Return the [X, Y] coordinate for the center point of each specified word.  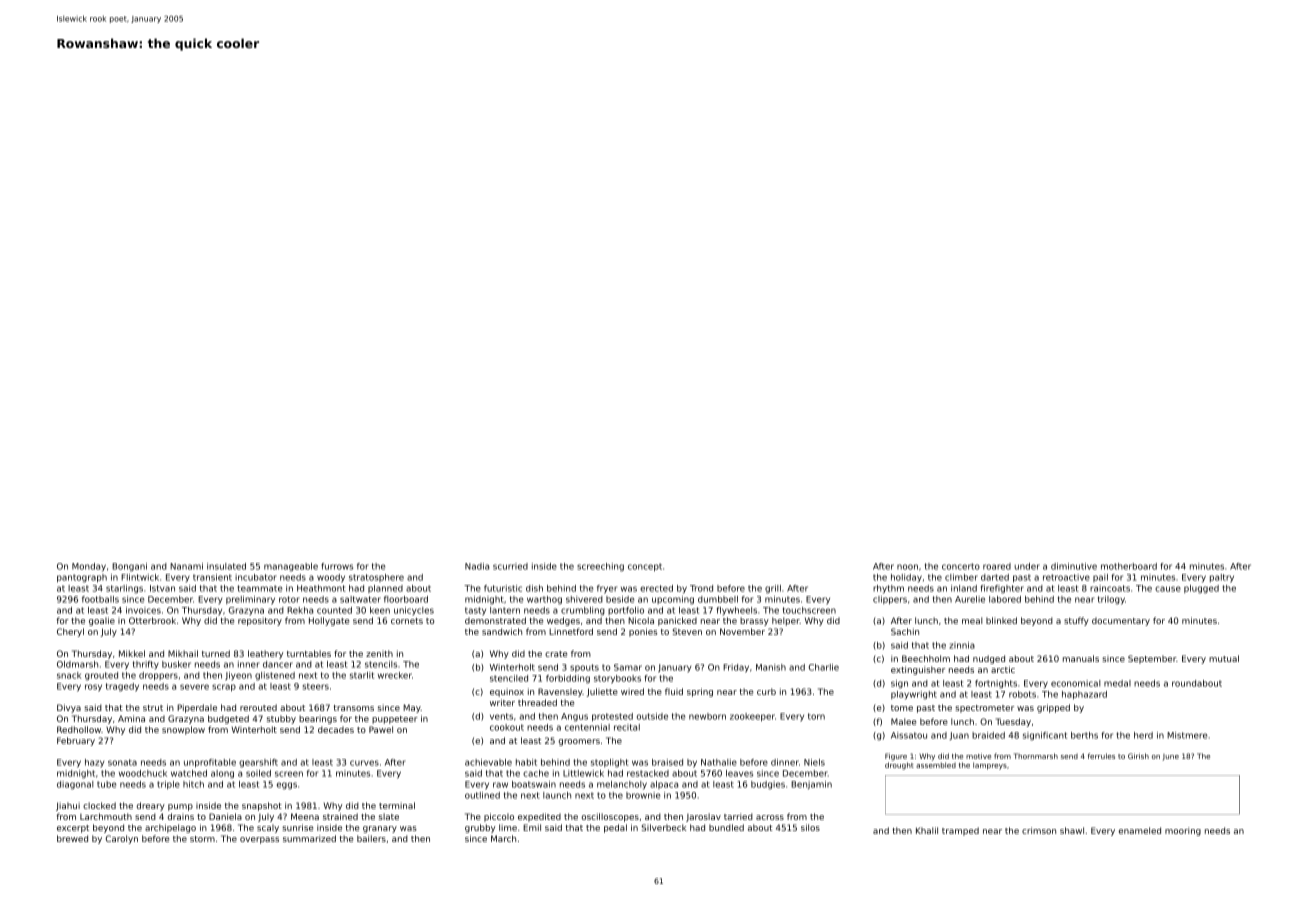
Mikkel [132, 653]
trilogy [1111, 600]
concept [645, 567]
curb [766, 691]
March [503, 838]
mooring [1183, 831]
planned [385, 589]
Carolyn [122, 839]
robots [1022, 694]
